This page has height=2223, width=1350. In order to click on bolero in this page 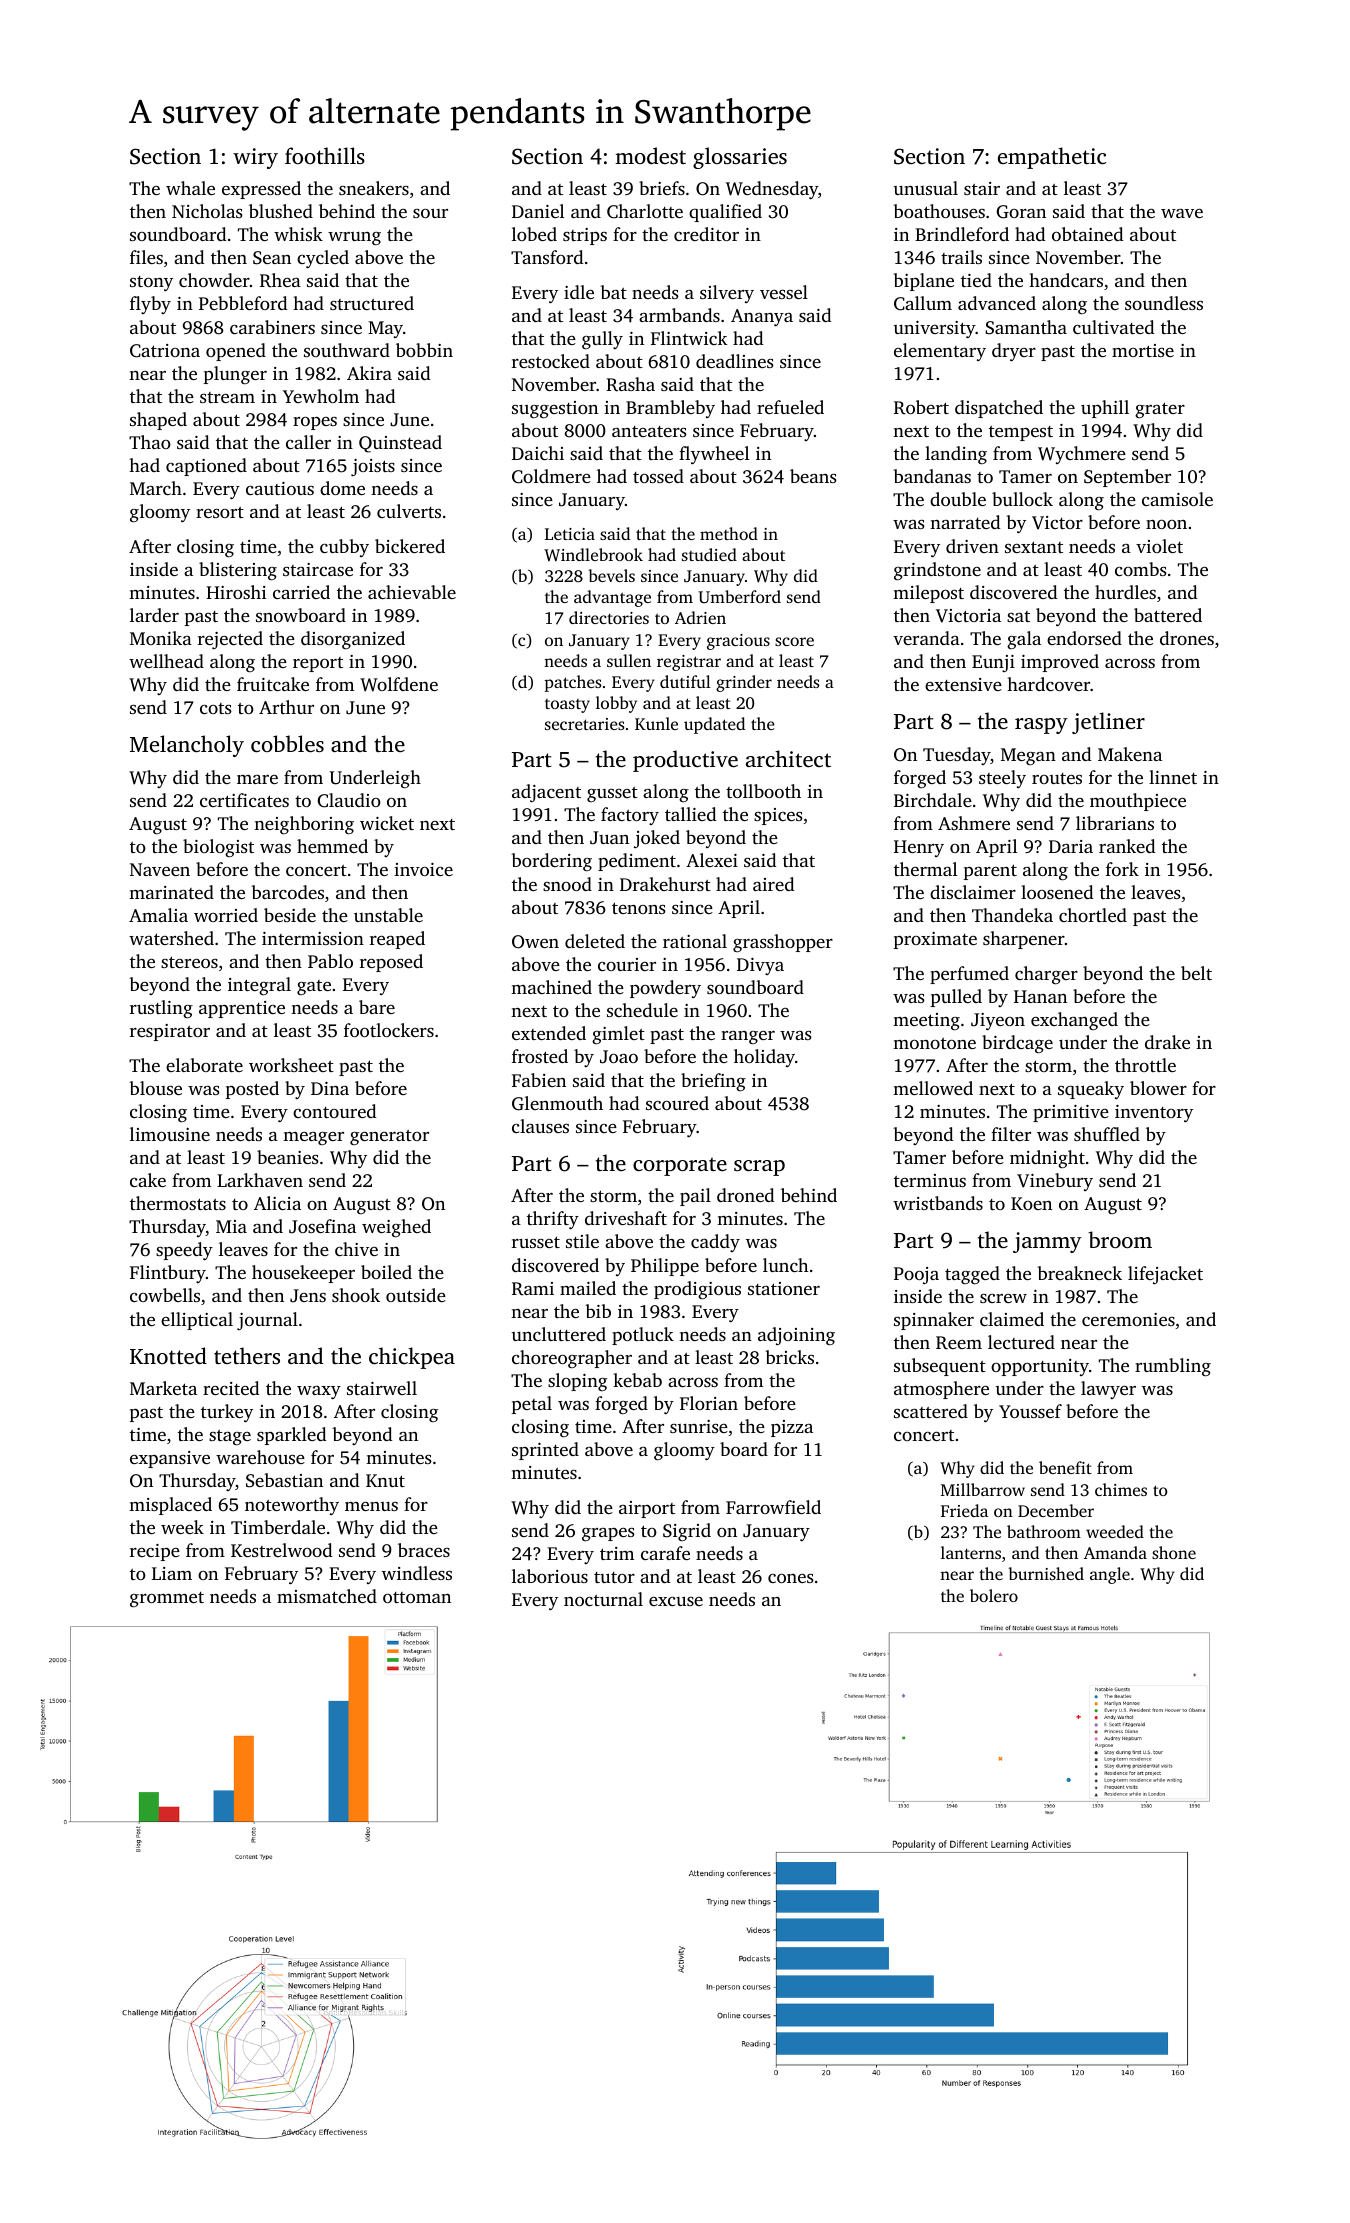, I will do `click(994, 1595)`.
